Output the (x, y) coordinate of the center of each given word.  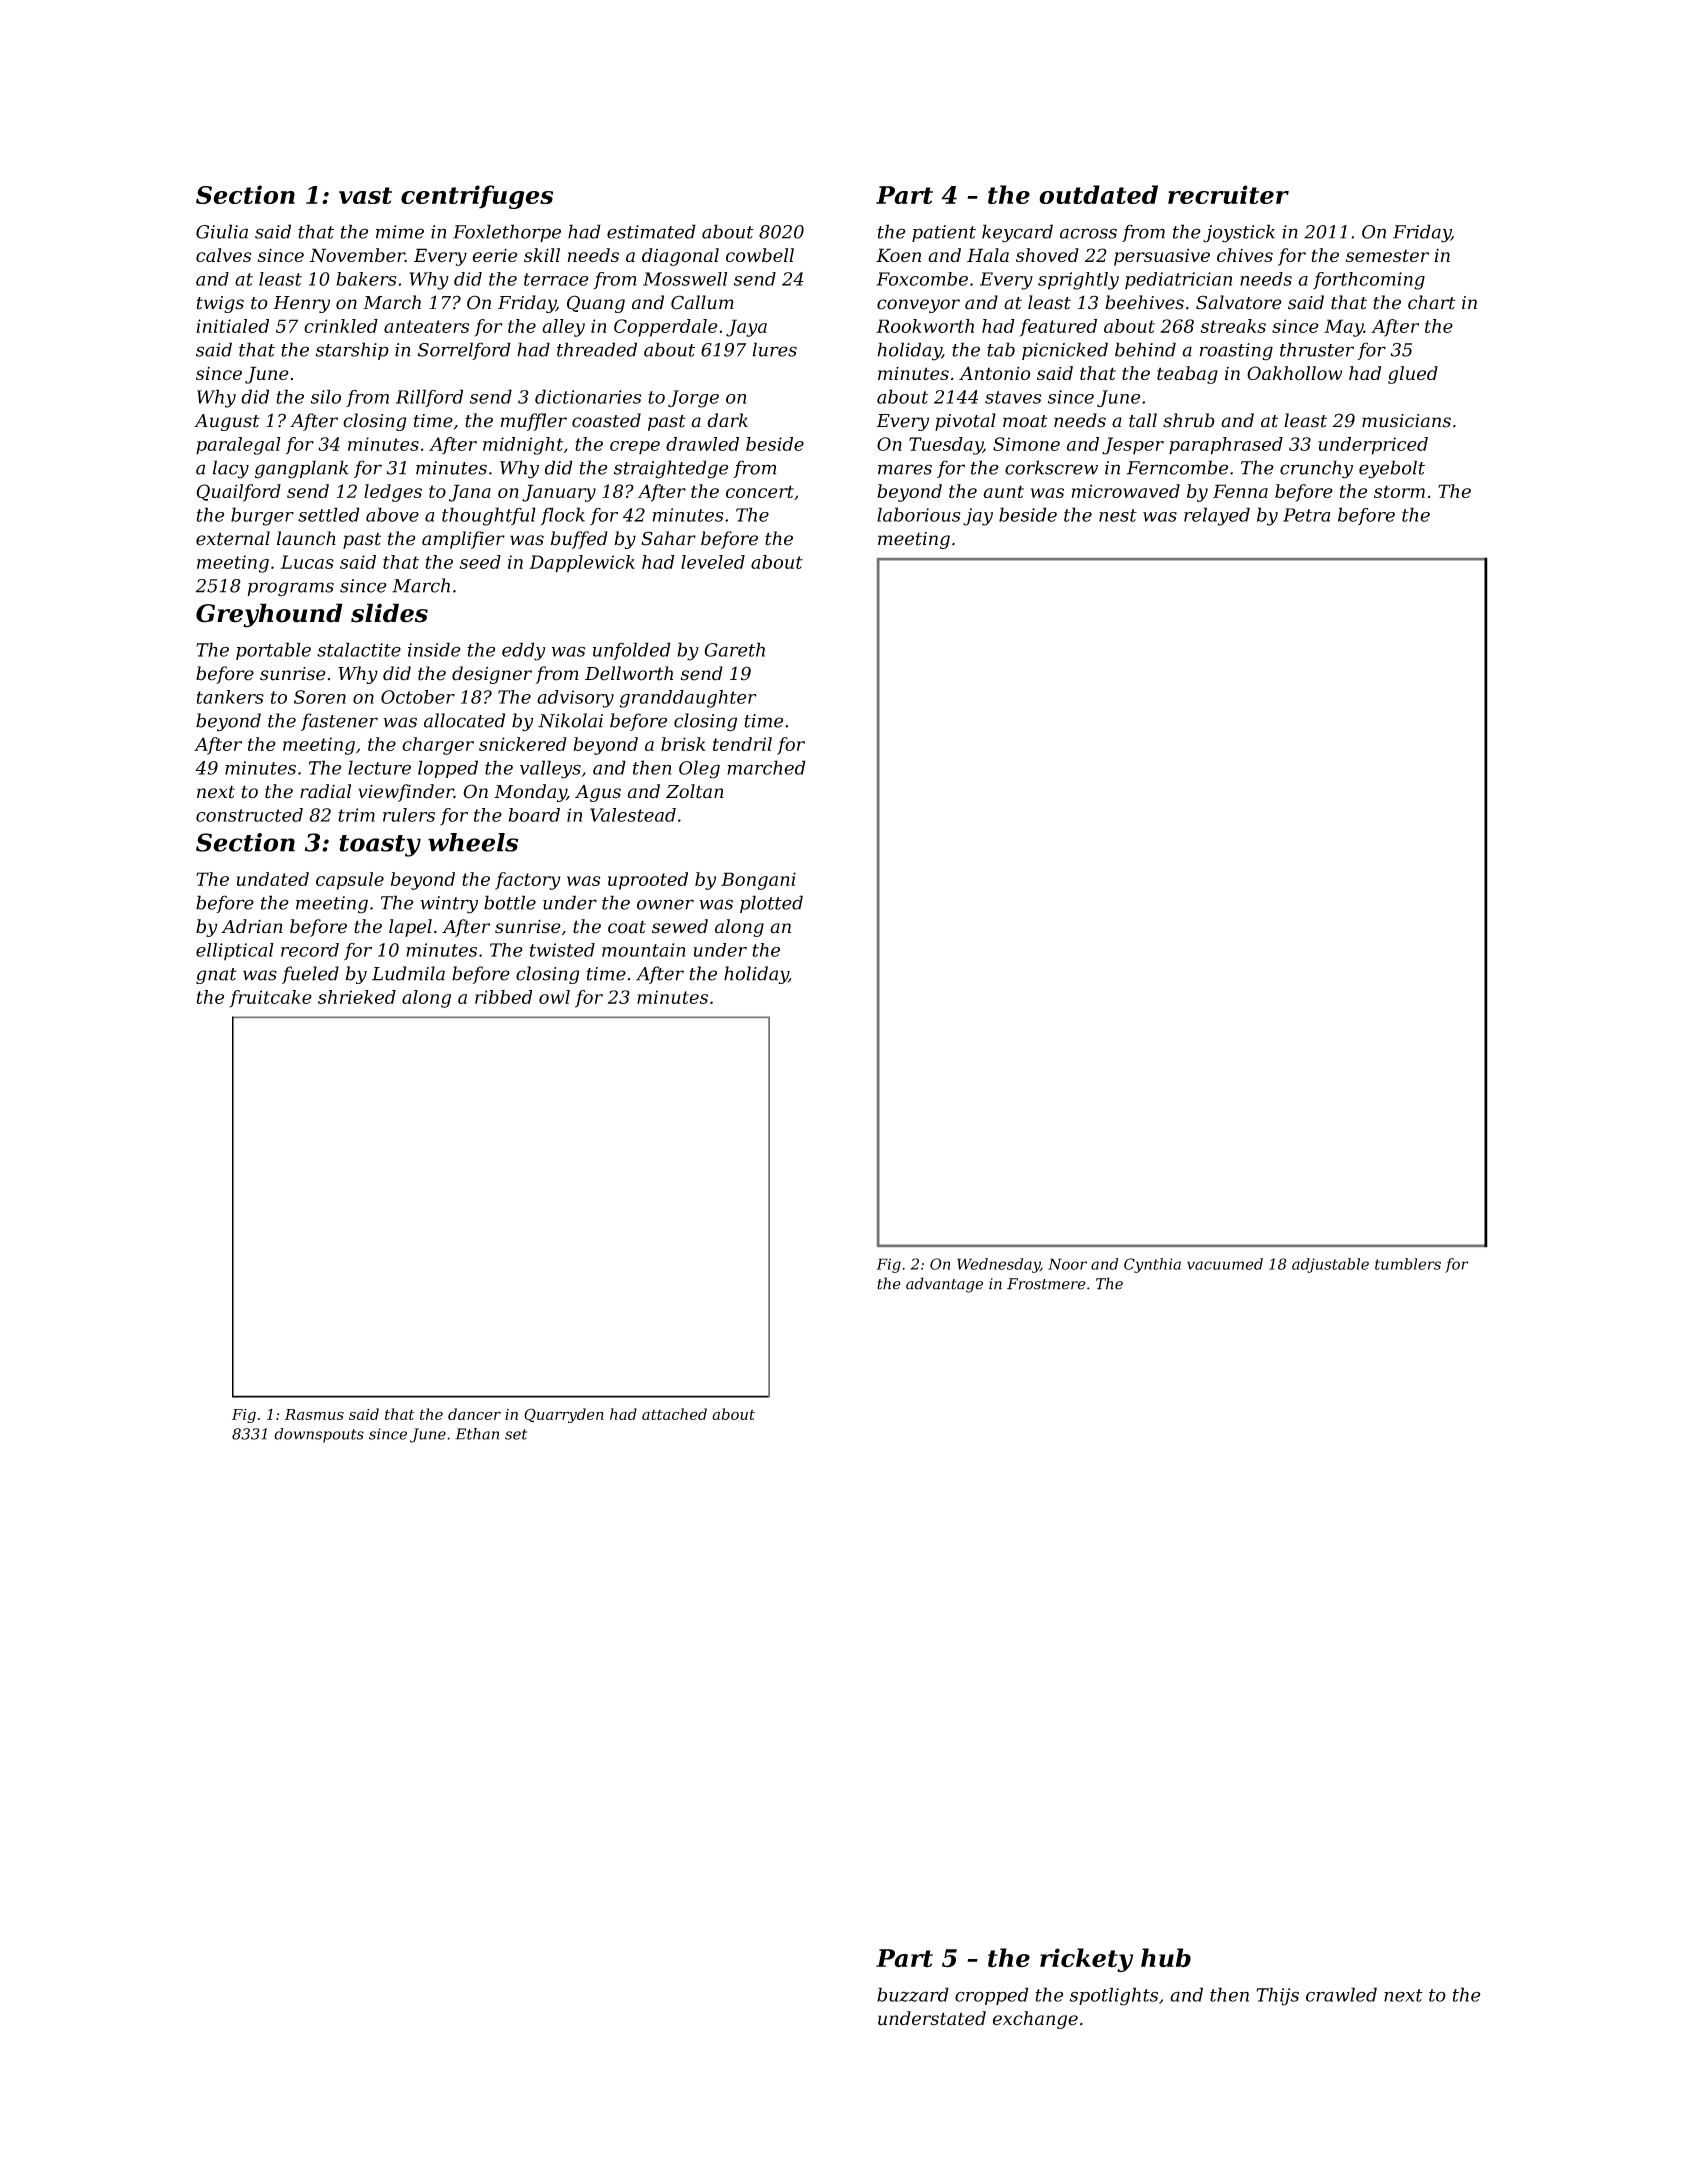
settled (329, 514)
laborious (919, 514)
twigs (220, 304)
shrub (1189, 420)
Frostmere (1046, 1284)
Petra (1307, 515)
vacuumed (1225, 1264)
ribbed (504, 997)
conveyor (918, 306)
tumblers (1408, 1264)
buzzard (913, 1994)
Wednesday (998, 1265)
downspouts (319, 1435)
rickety (1086, 1960)
